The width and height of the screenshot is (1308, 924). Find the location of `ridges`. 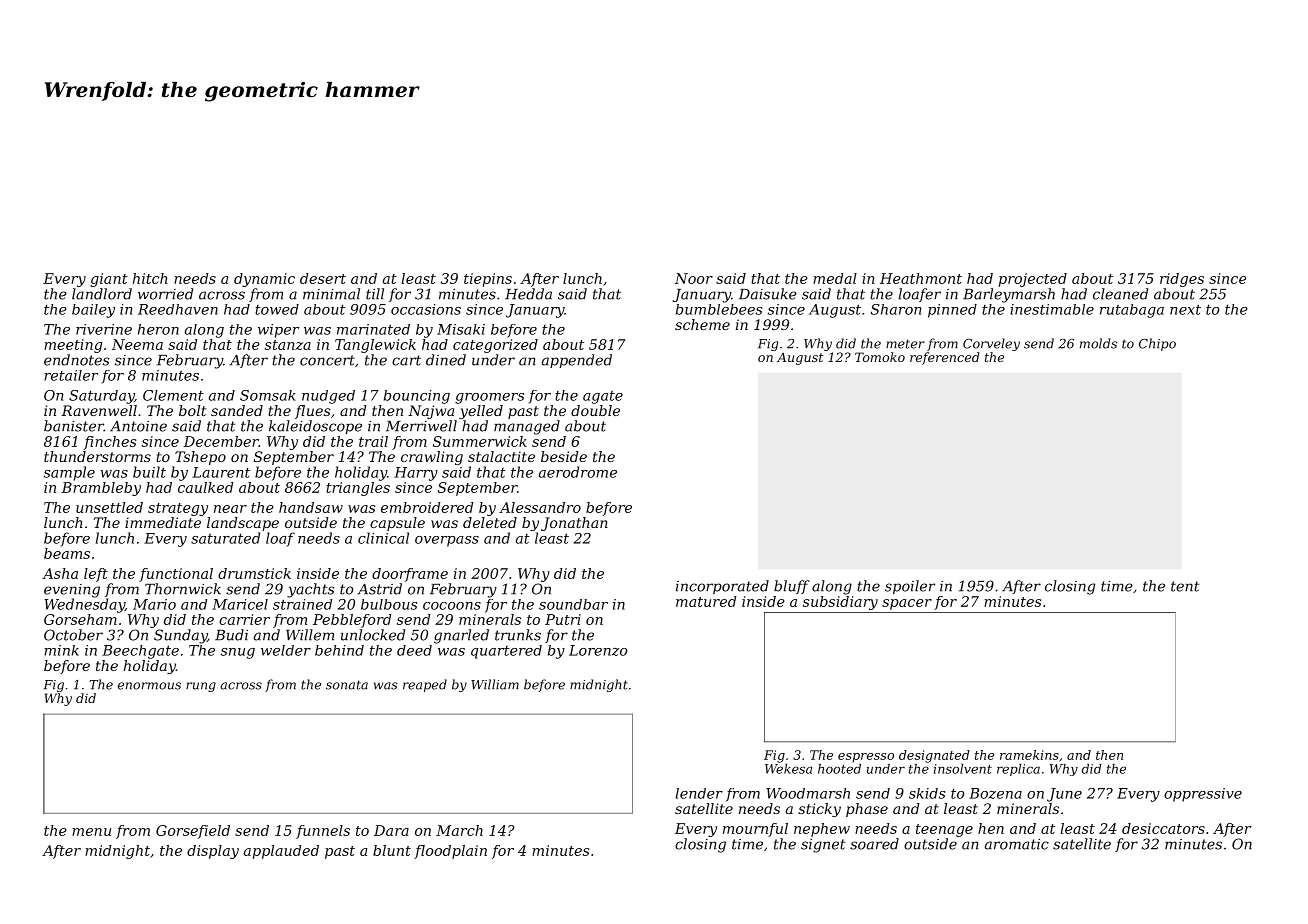

ridges is located at coordinates (1182, 280).
